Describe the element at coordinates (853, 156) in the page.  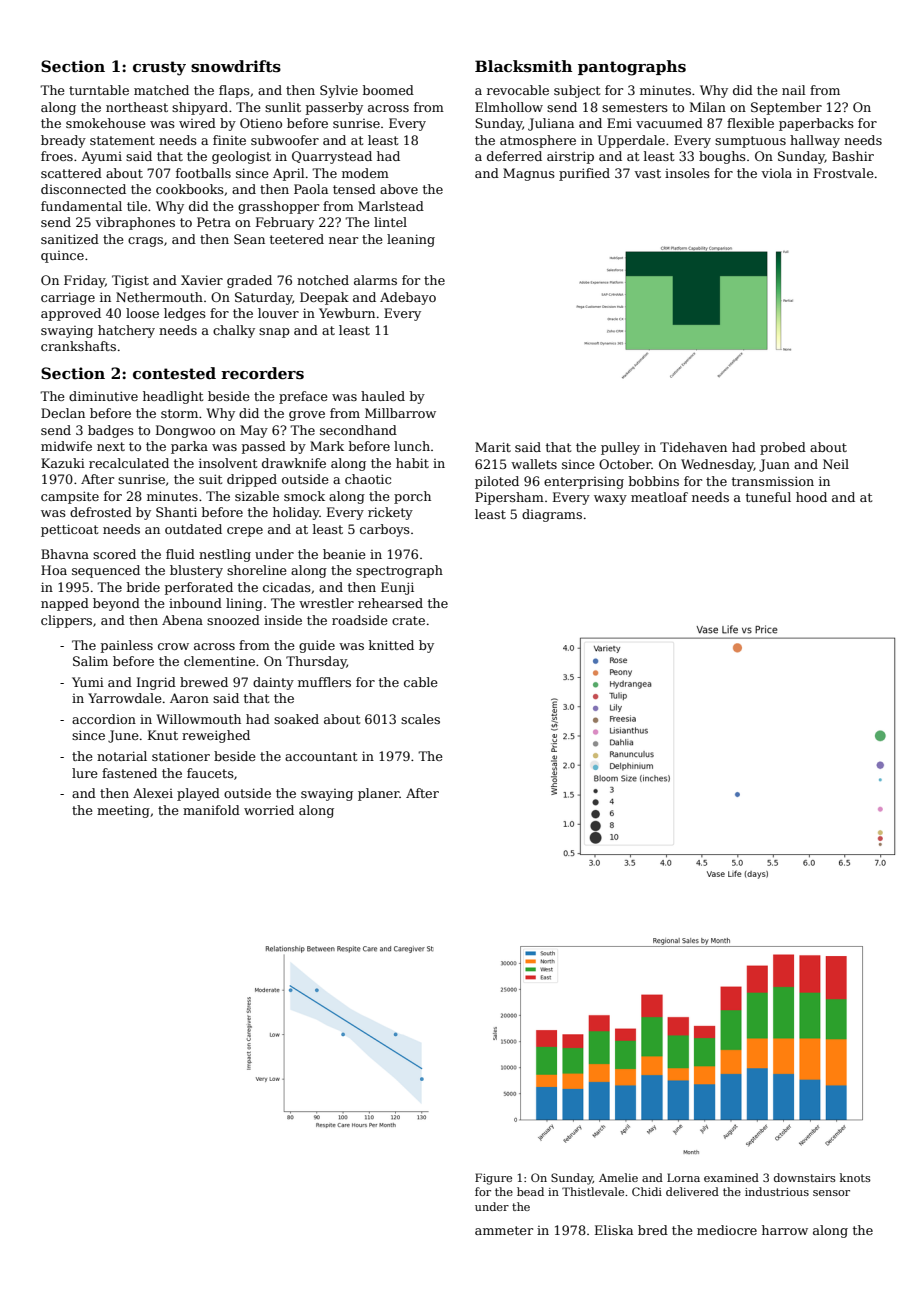
I see `Bashir` at that location.
